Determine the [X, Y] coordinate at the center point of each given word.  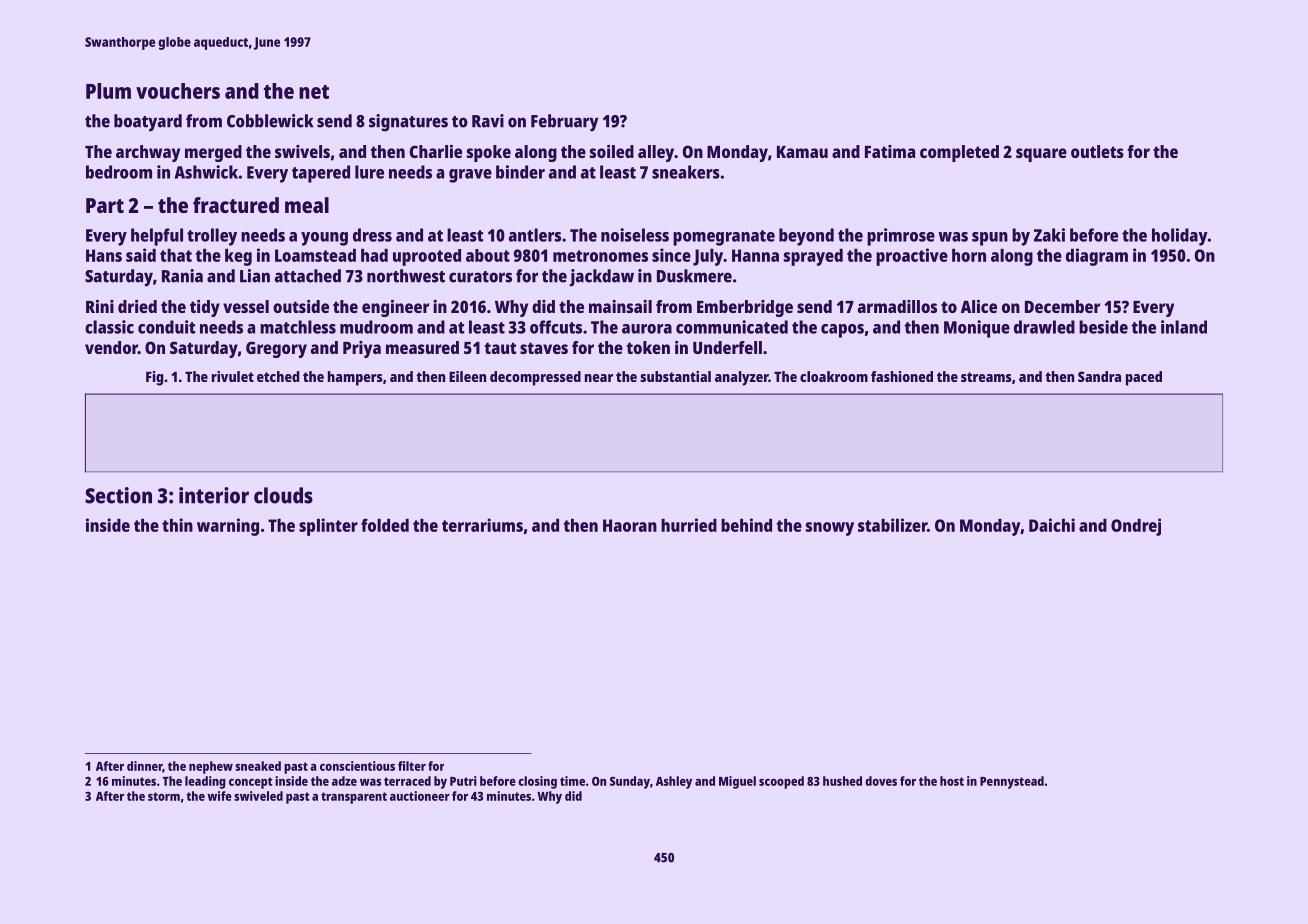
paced [1144, 378]
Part [105, 205]
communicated [732, 327]
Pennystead [1012, 782]
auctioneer [420, 796]
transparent [354, 798]
